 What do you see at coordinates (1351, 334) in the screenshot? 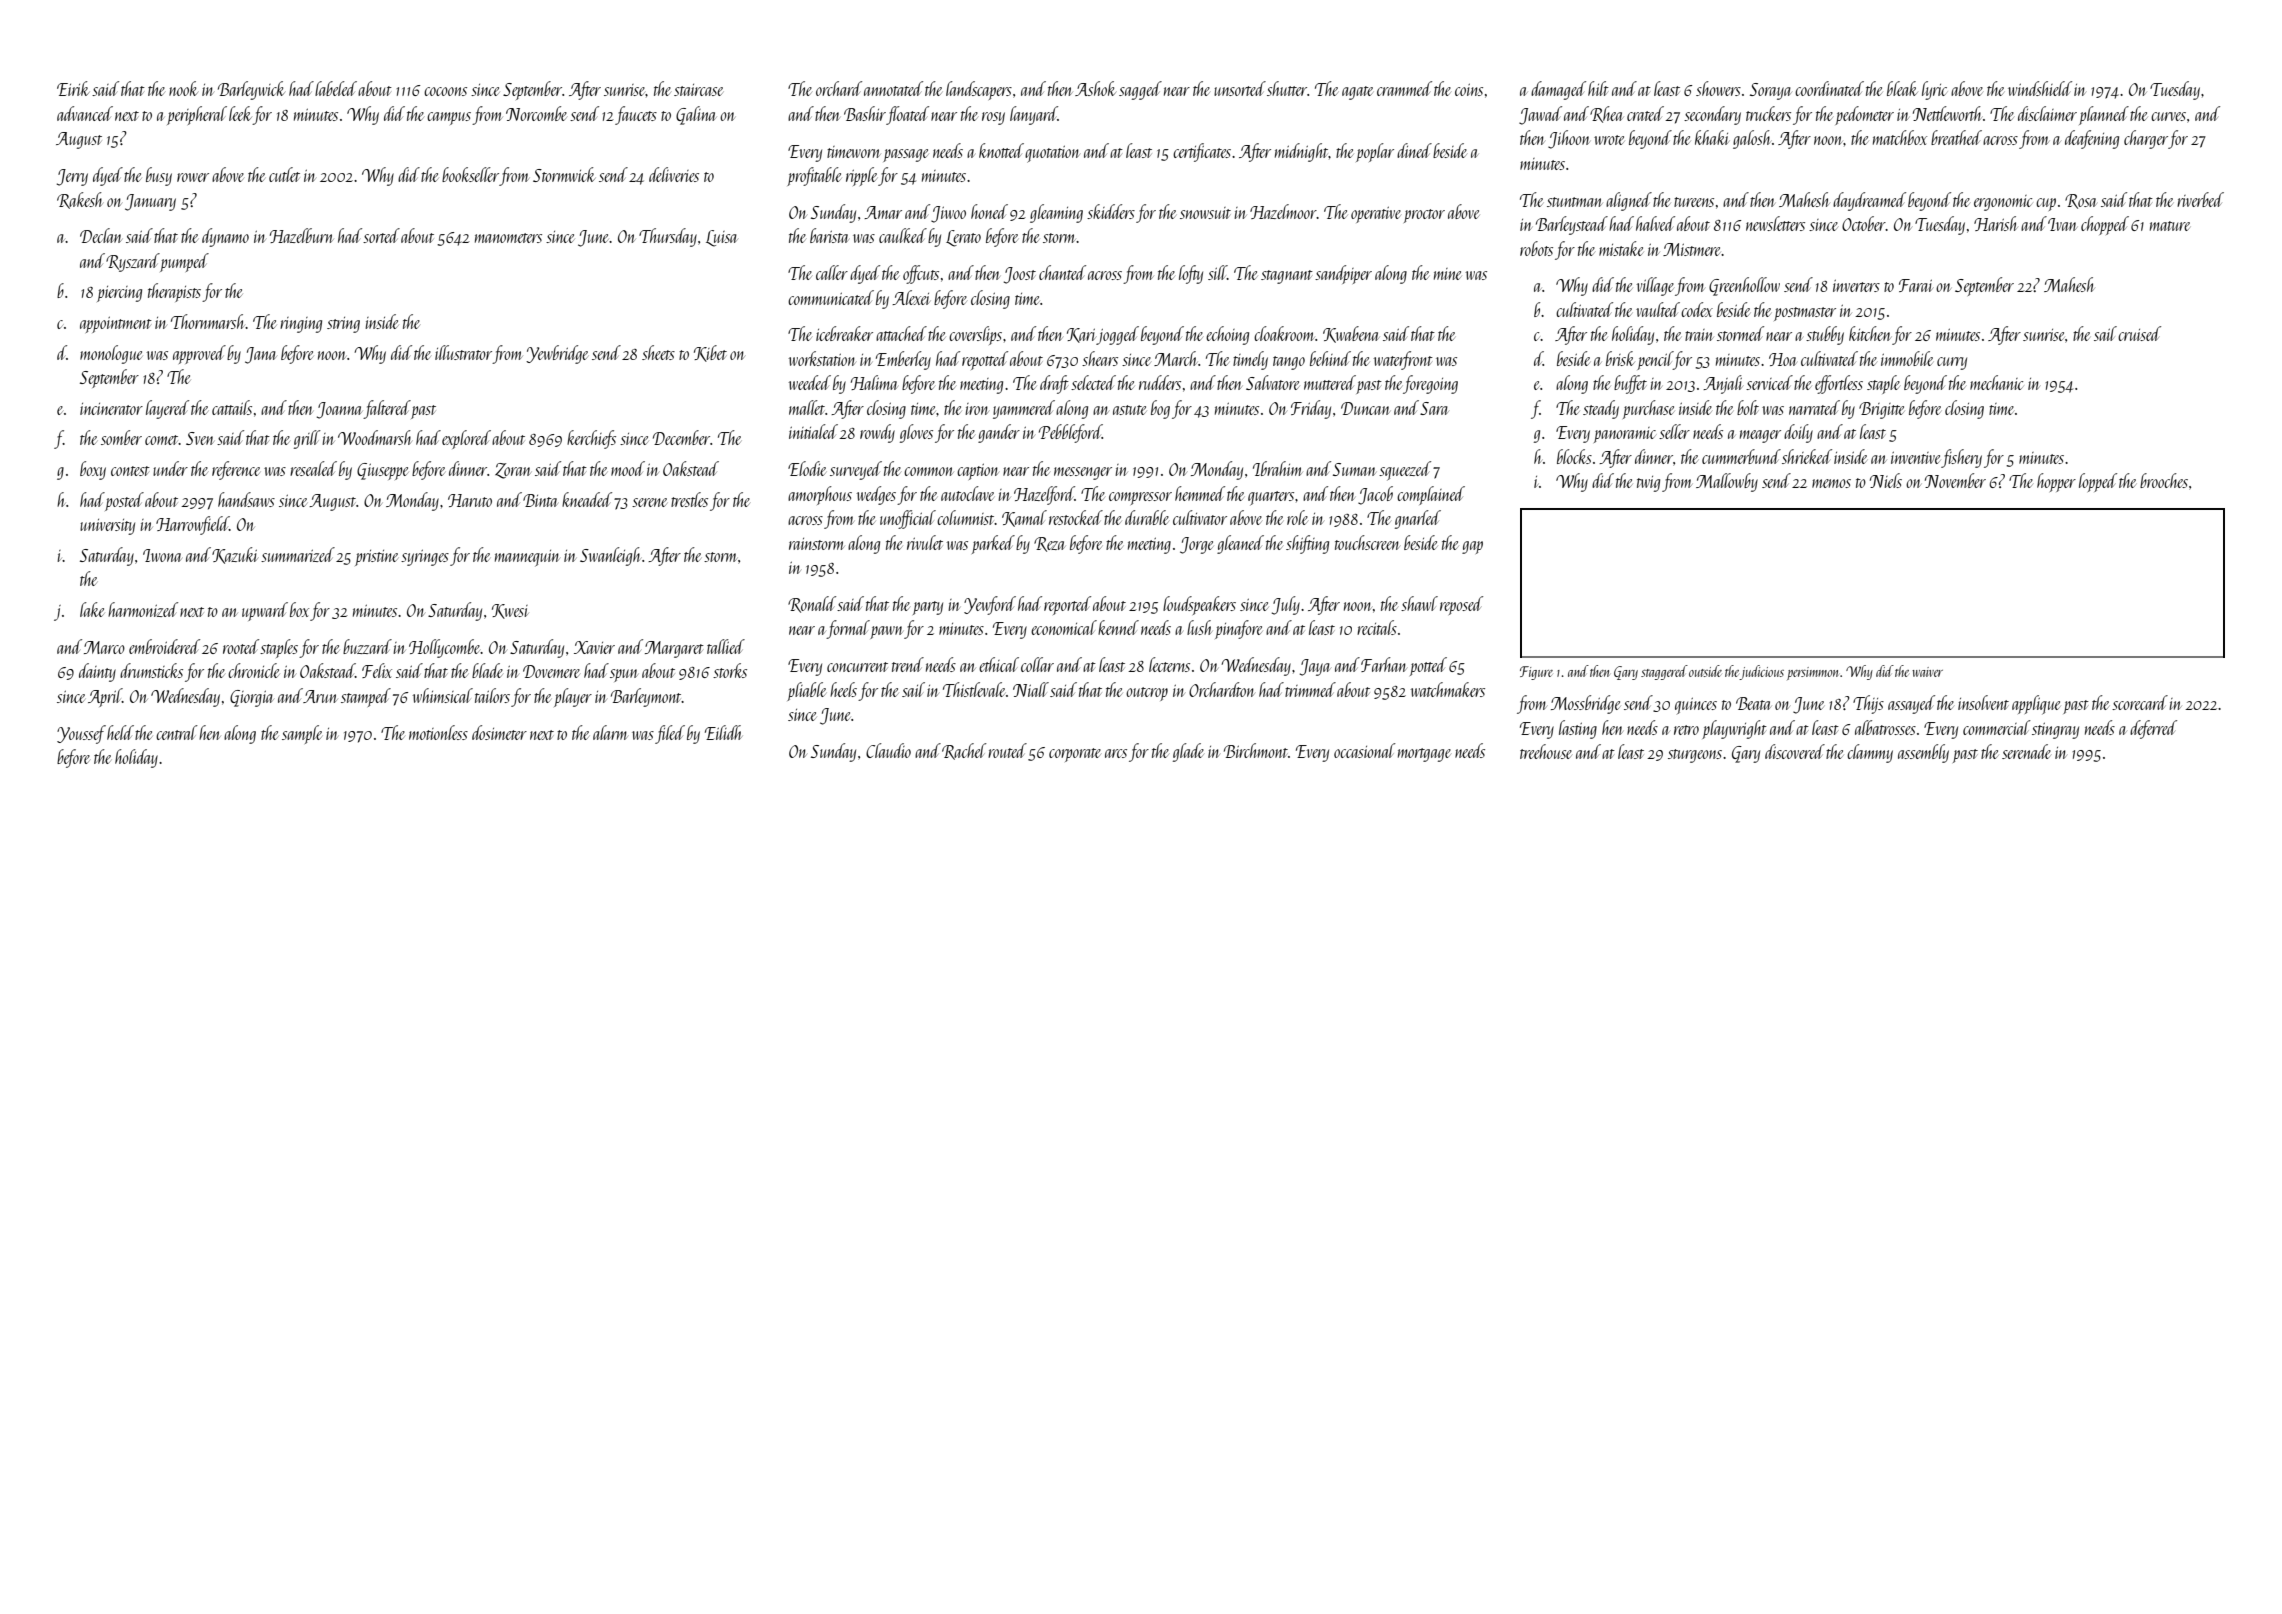
I see `Kwabena` at bounding box center [1351, 334].
